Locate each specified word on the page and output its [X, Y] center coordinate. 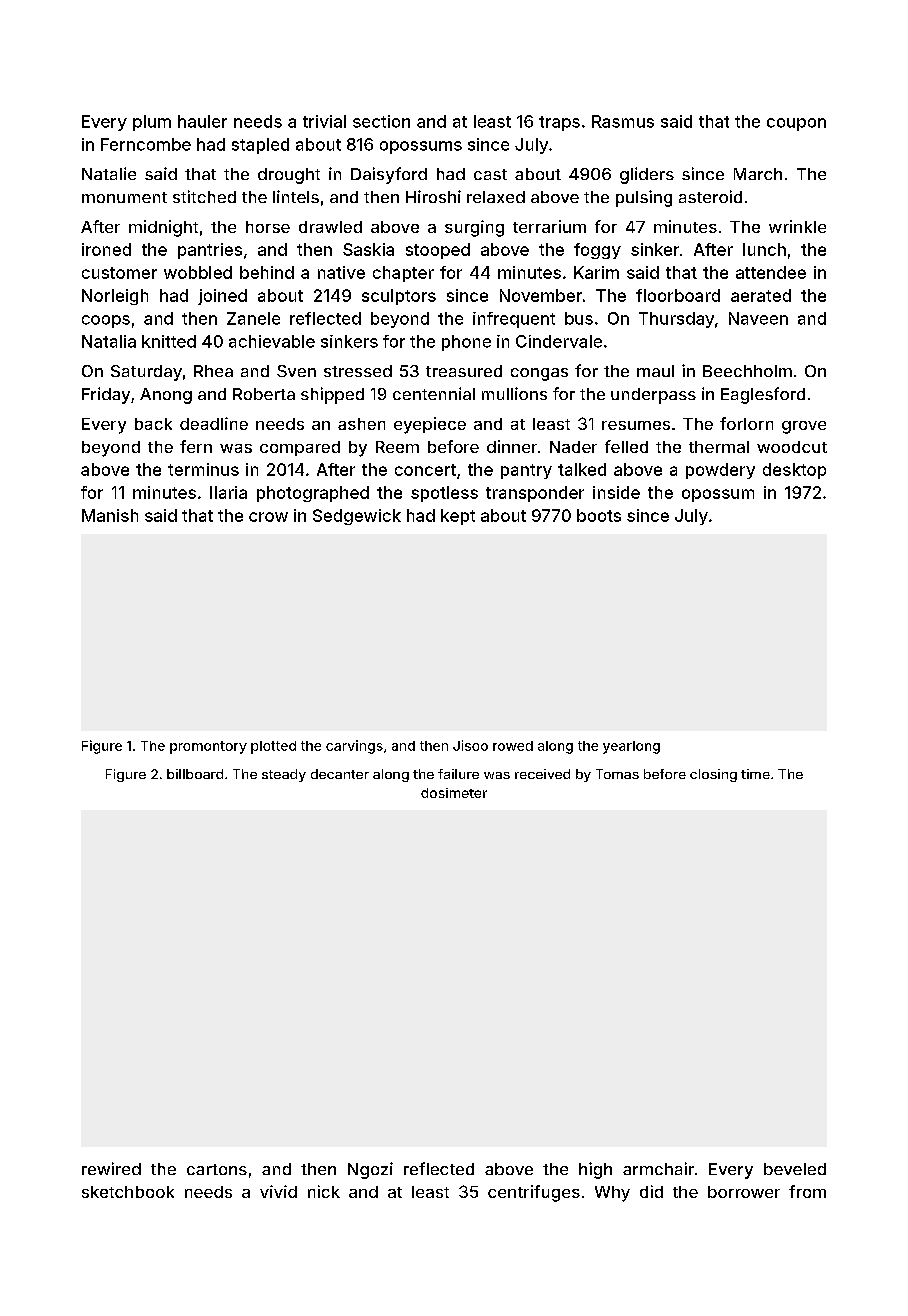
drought [289, 176]
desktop [794, 471]
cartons [217, 1169]
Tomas [617, 774]
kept [458, 517]
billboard [195, 774]
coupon [796, 124]
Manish [110, 515]
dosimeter [454, 793]
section [381, 121]
